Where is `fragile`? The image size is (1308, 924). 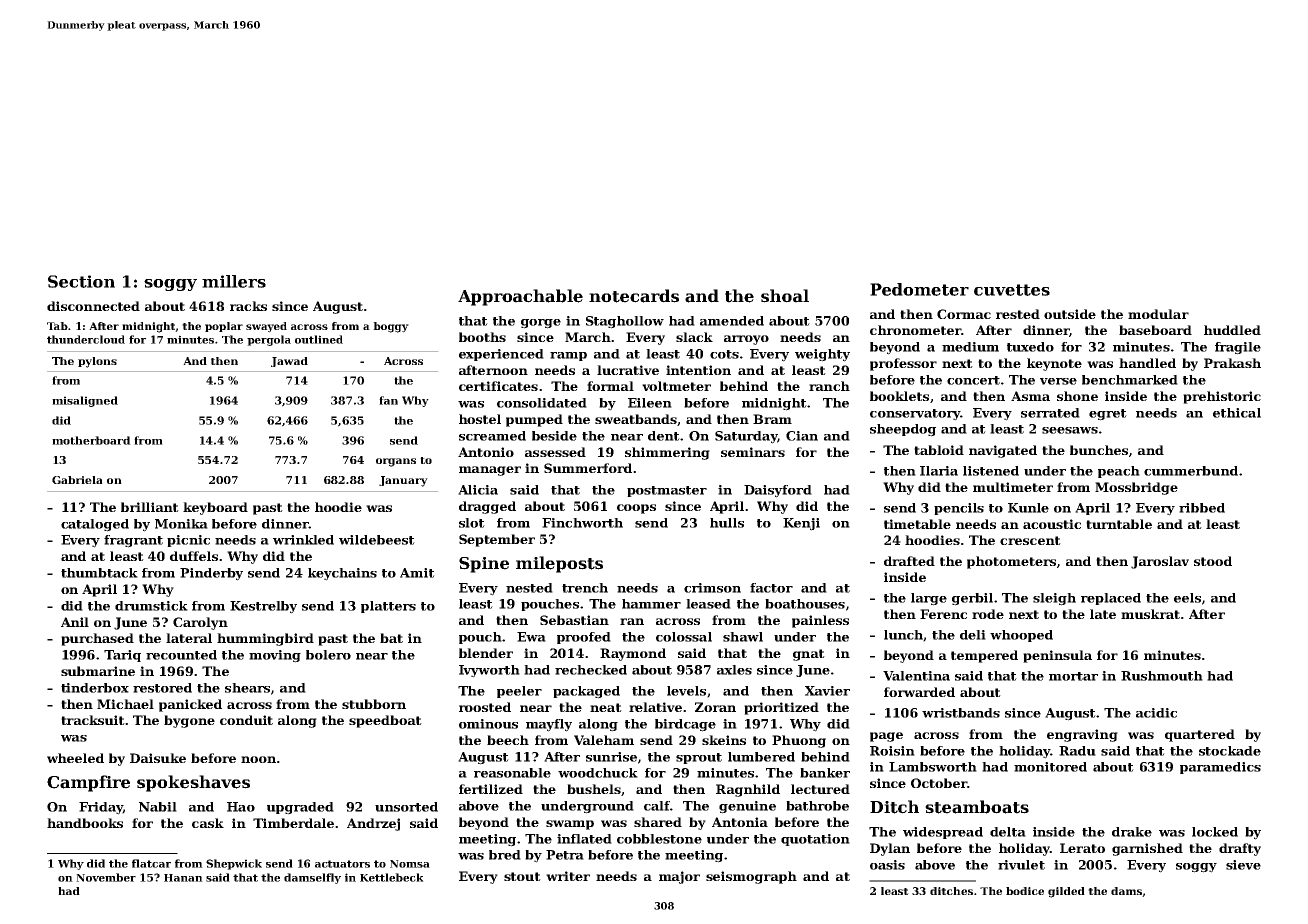
fragile is located at coordinates (1238, 348).
